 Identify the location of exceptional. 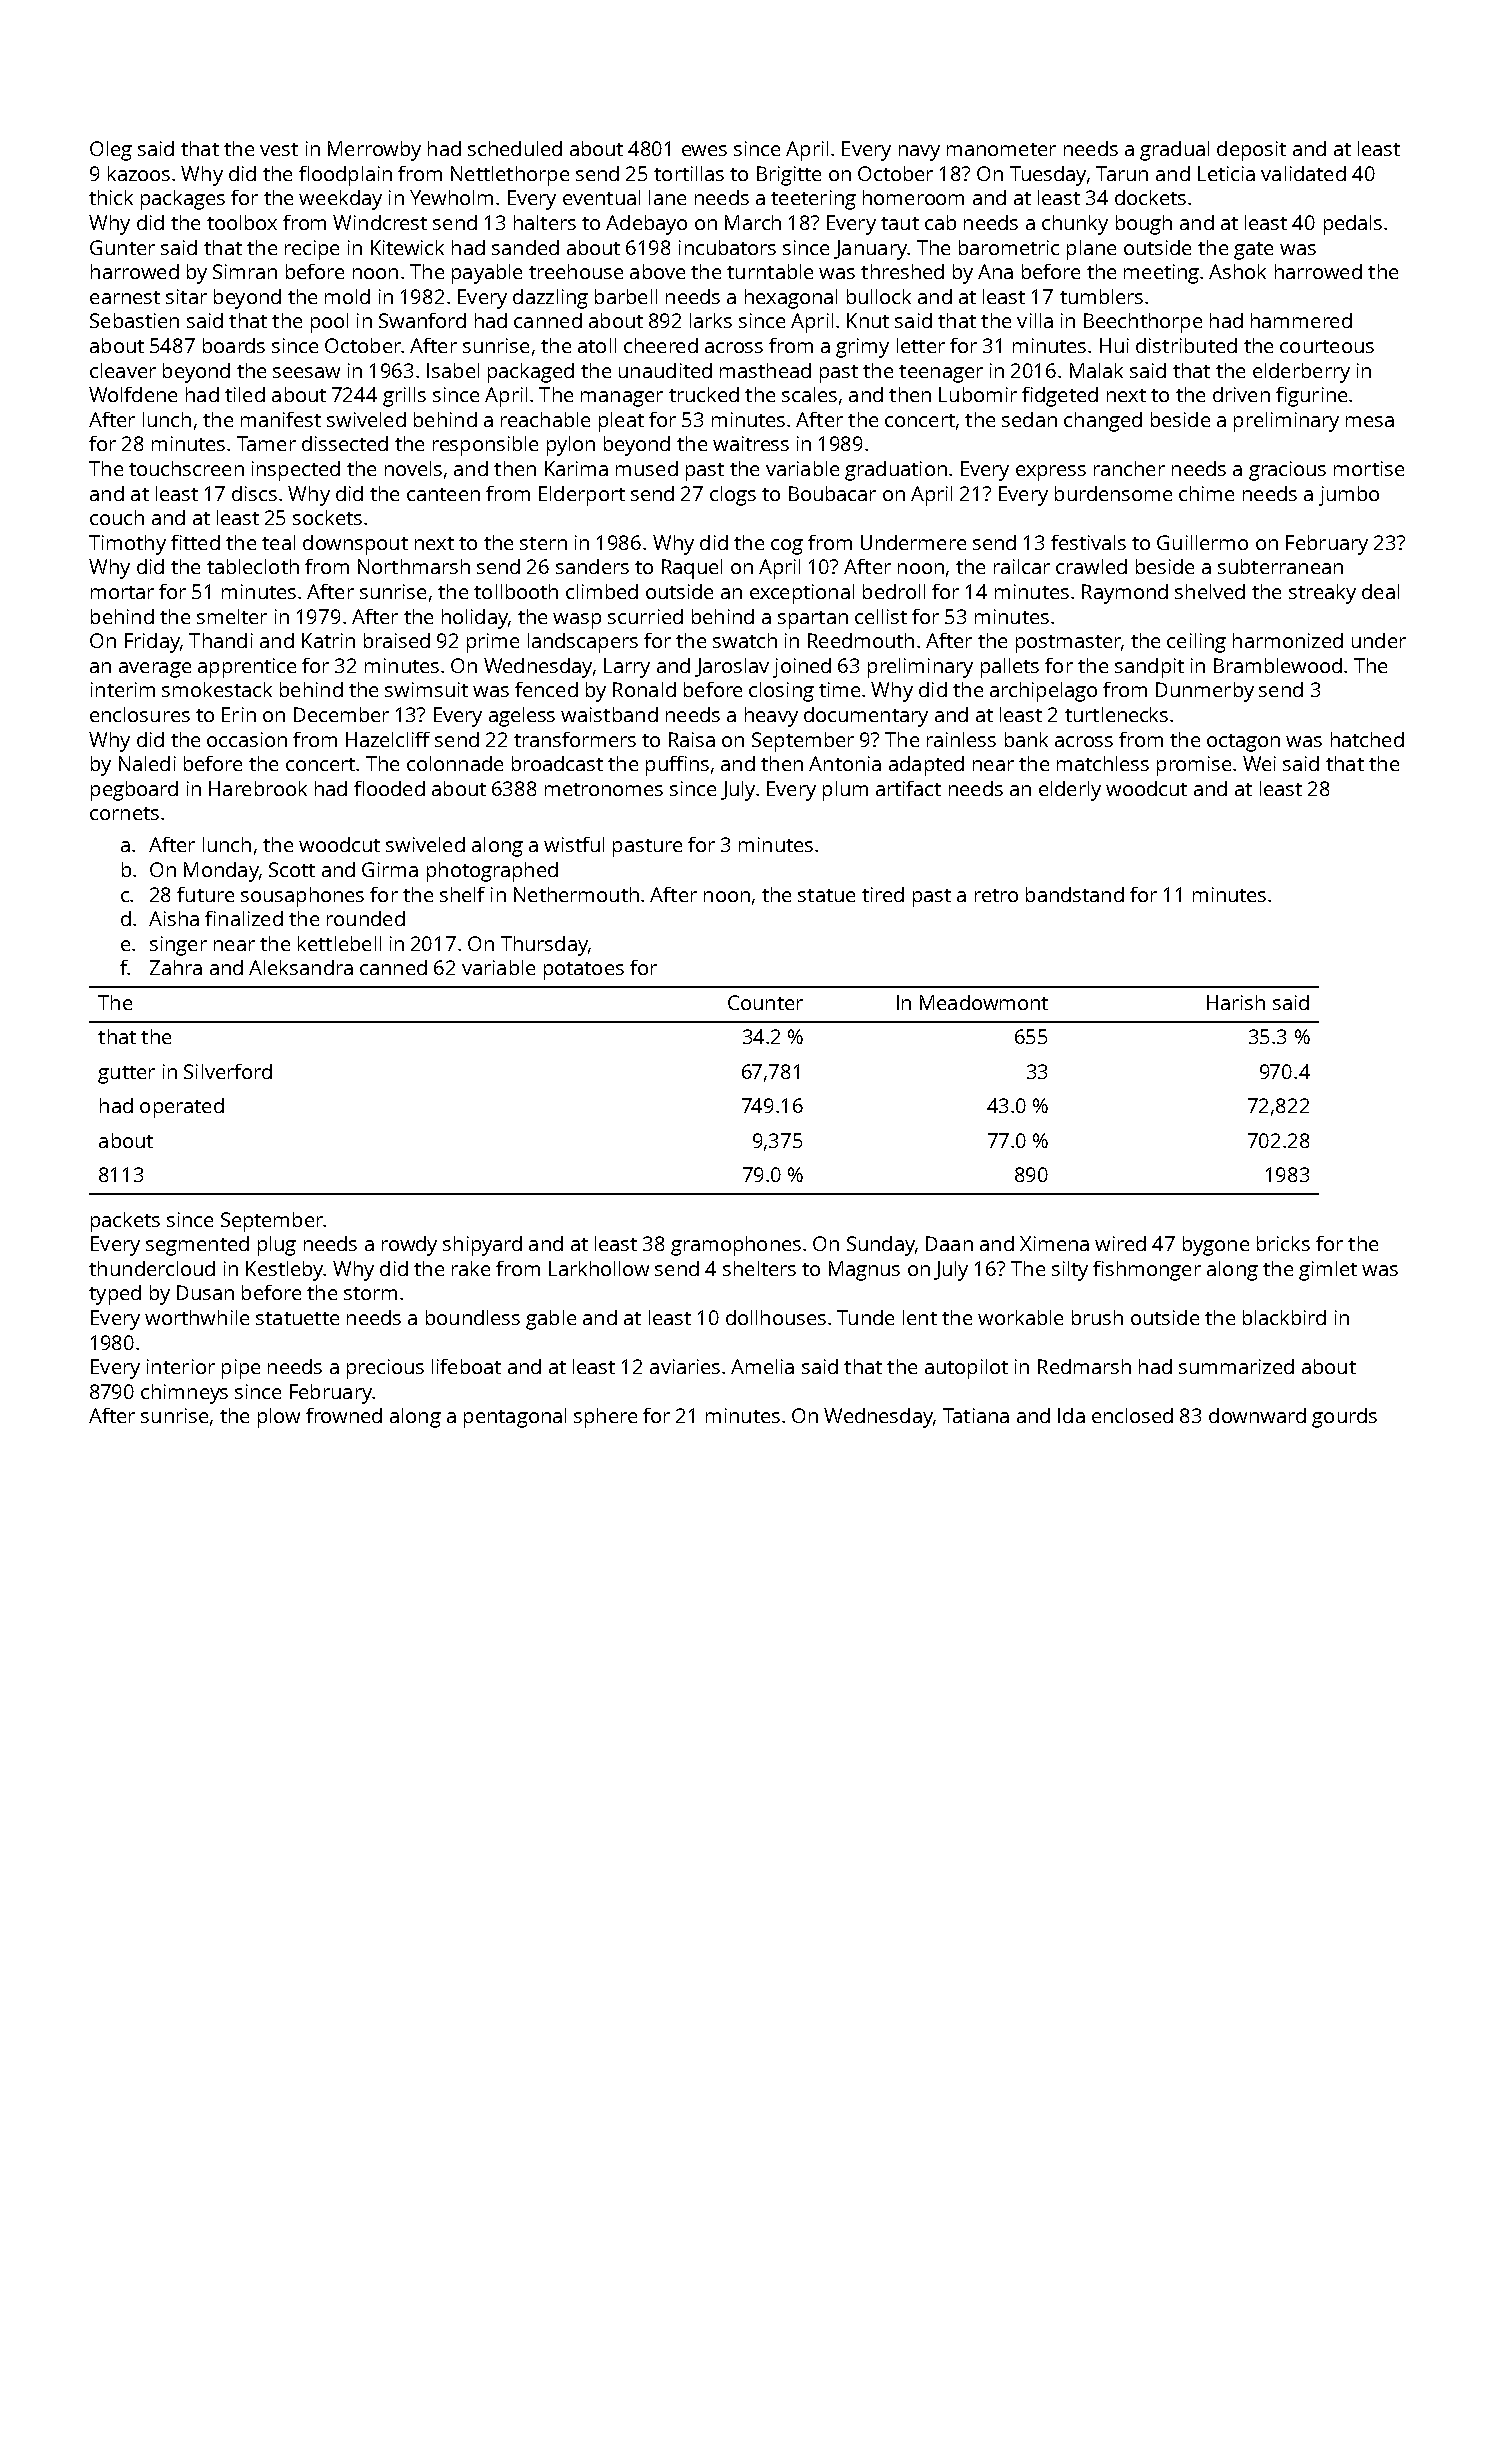
(802, 594).
